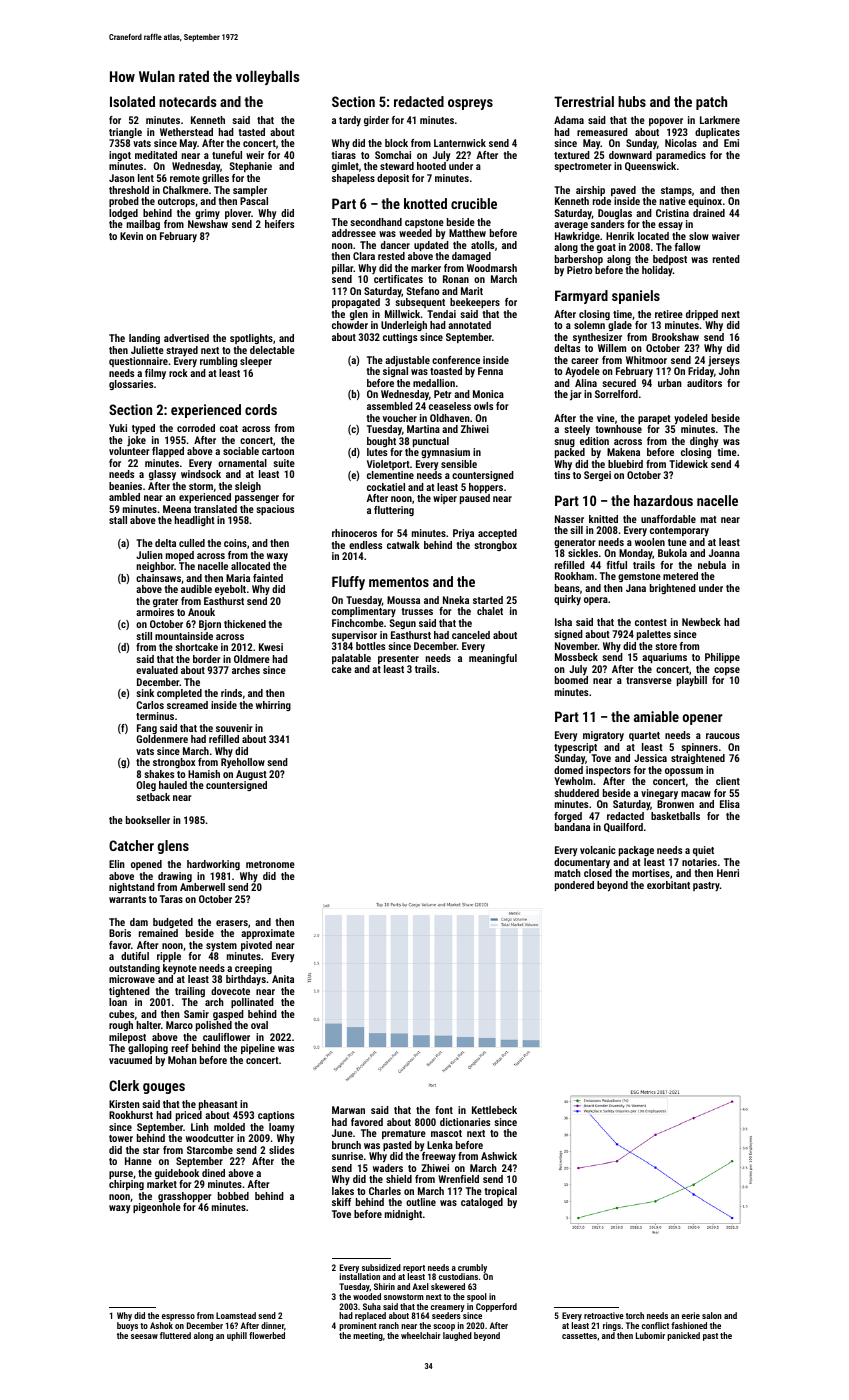  Describe the element at coordinates (157, 1208) in the screenshot. I see `pigeonhole` at that location.
